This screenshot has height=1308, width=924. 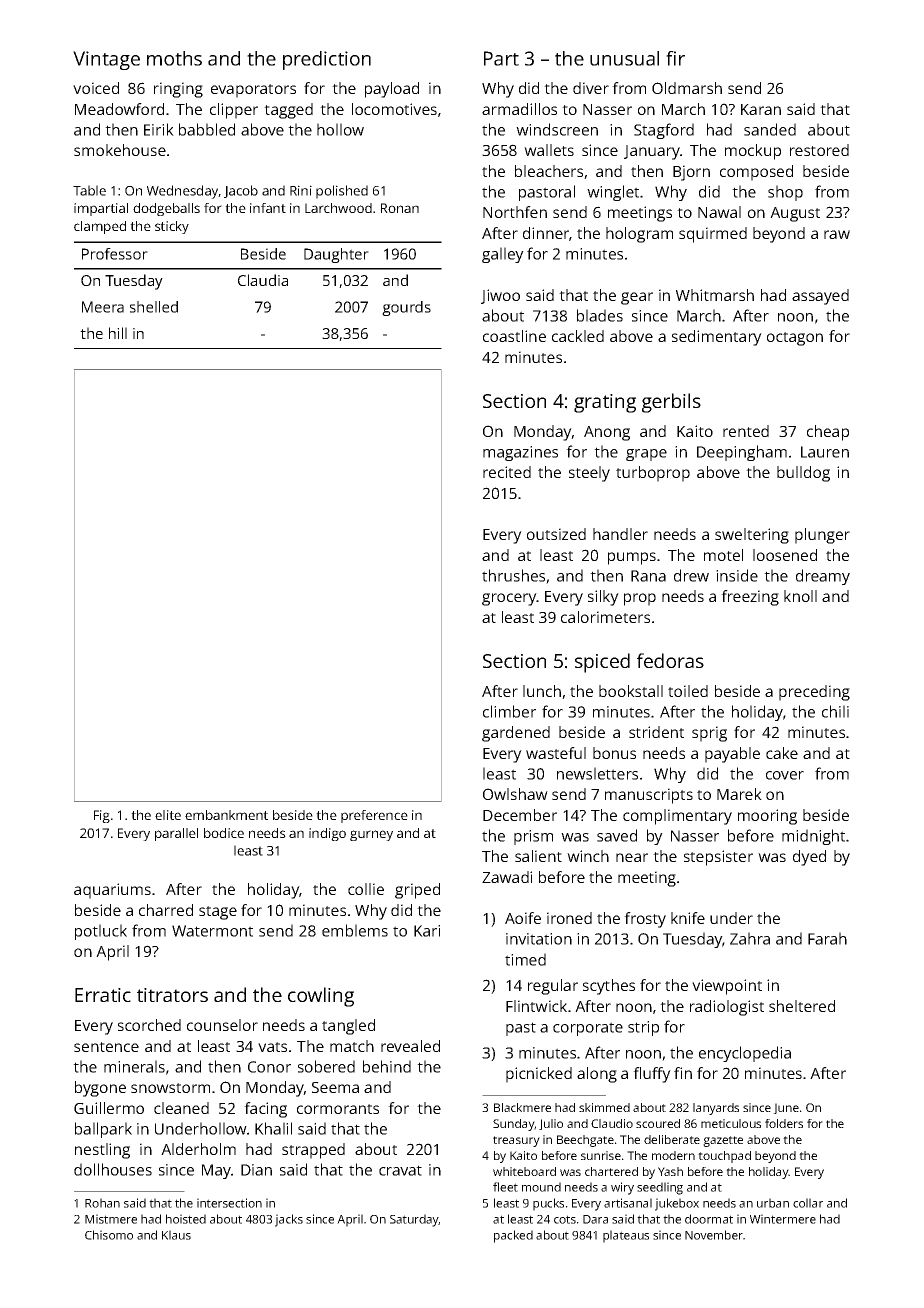 I want to click on plunger, so click(x=822, y=536).
